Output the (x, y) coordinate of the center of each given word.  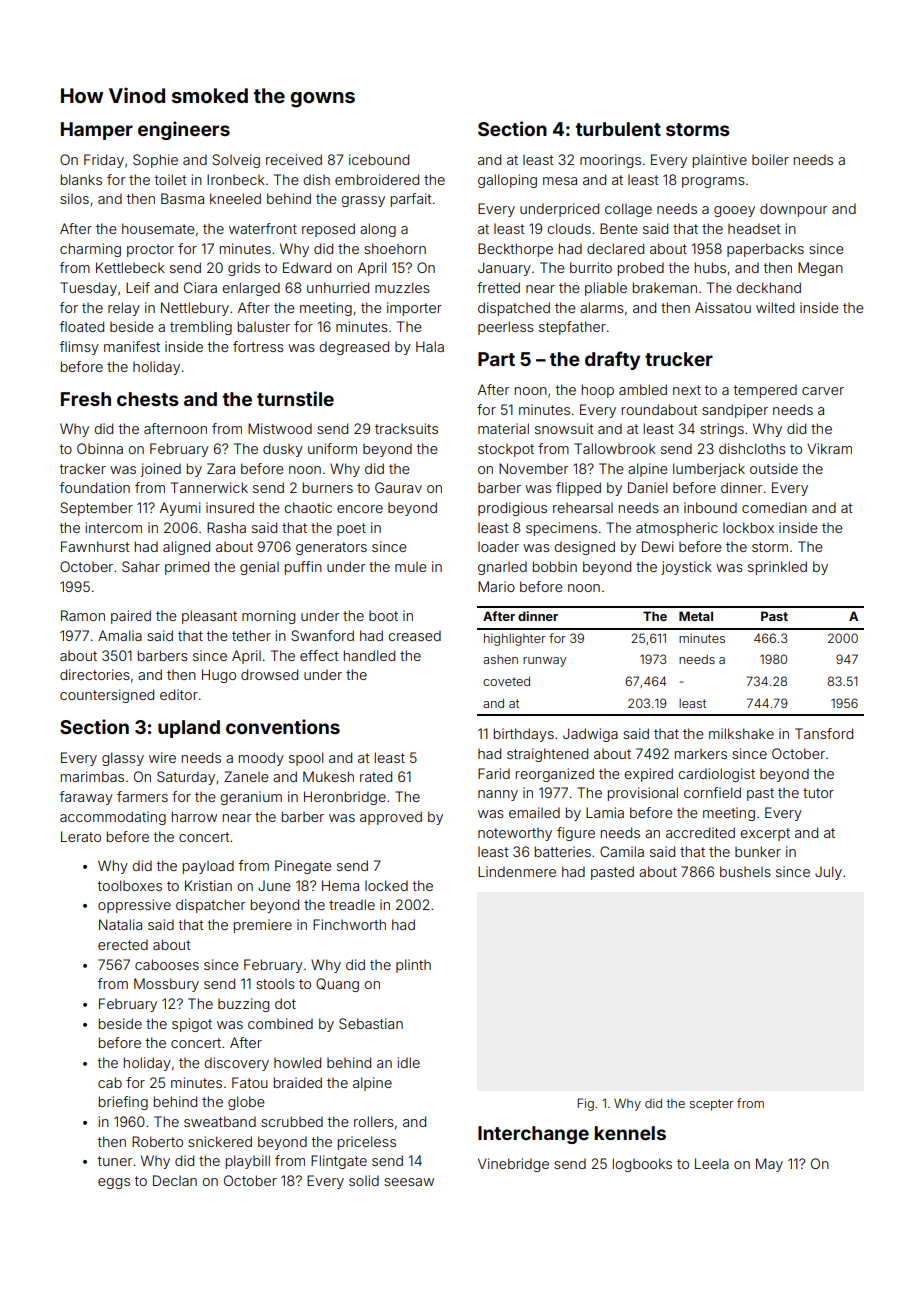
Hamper (97, 131)
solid (364, 1180)
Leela (712, 1163)
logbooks (642, 1165)
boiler (770, 159)
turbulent (618, 129)
